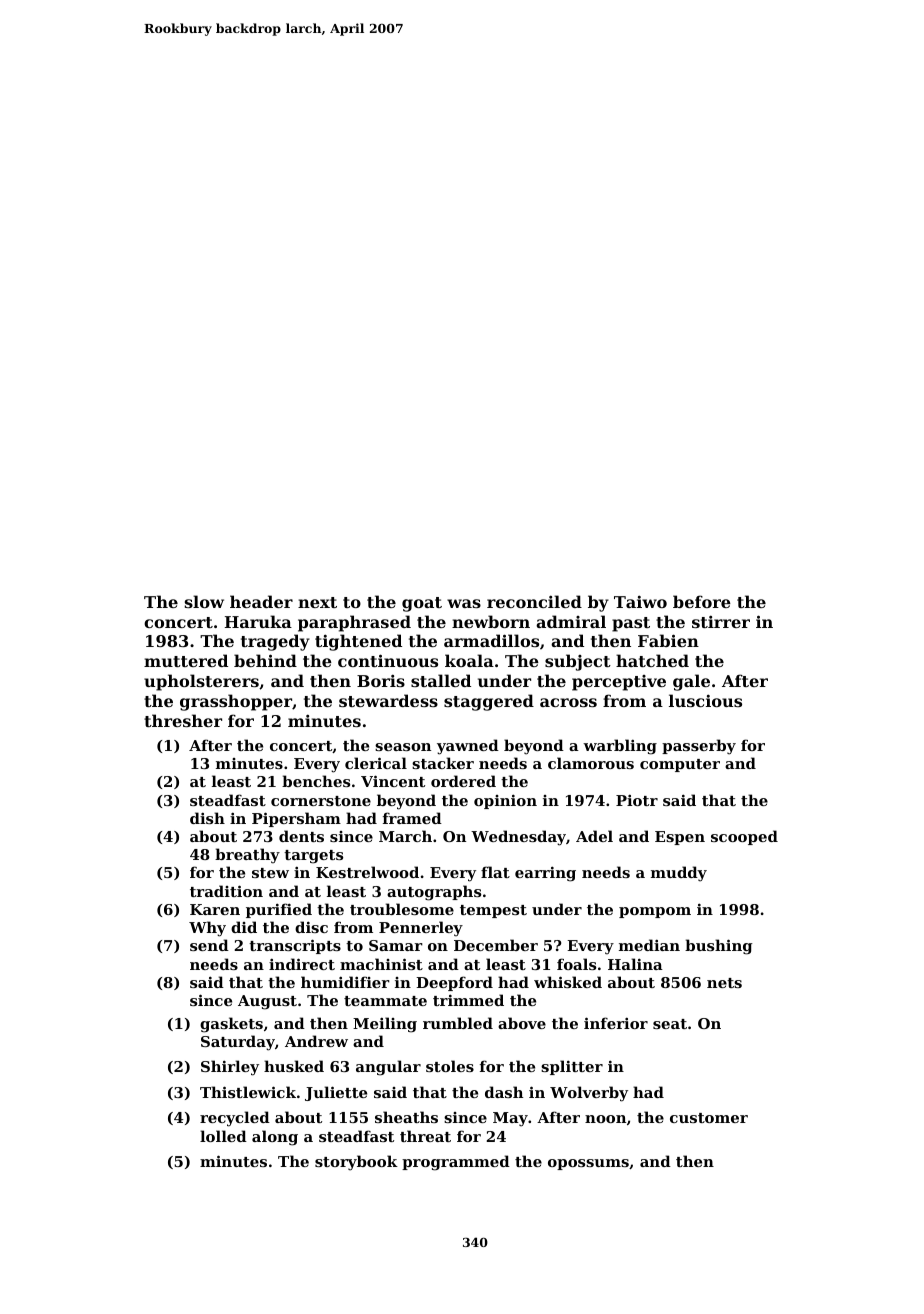 The image size is (924, 1314). Describe the element at coordinates (705, 700) in the screenshot. I see `luscious` at that location.
